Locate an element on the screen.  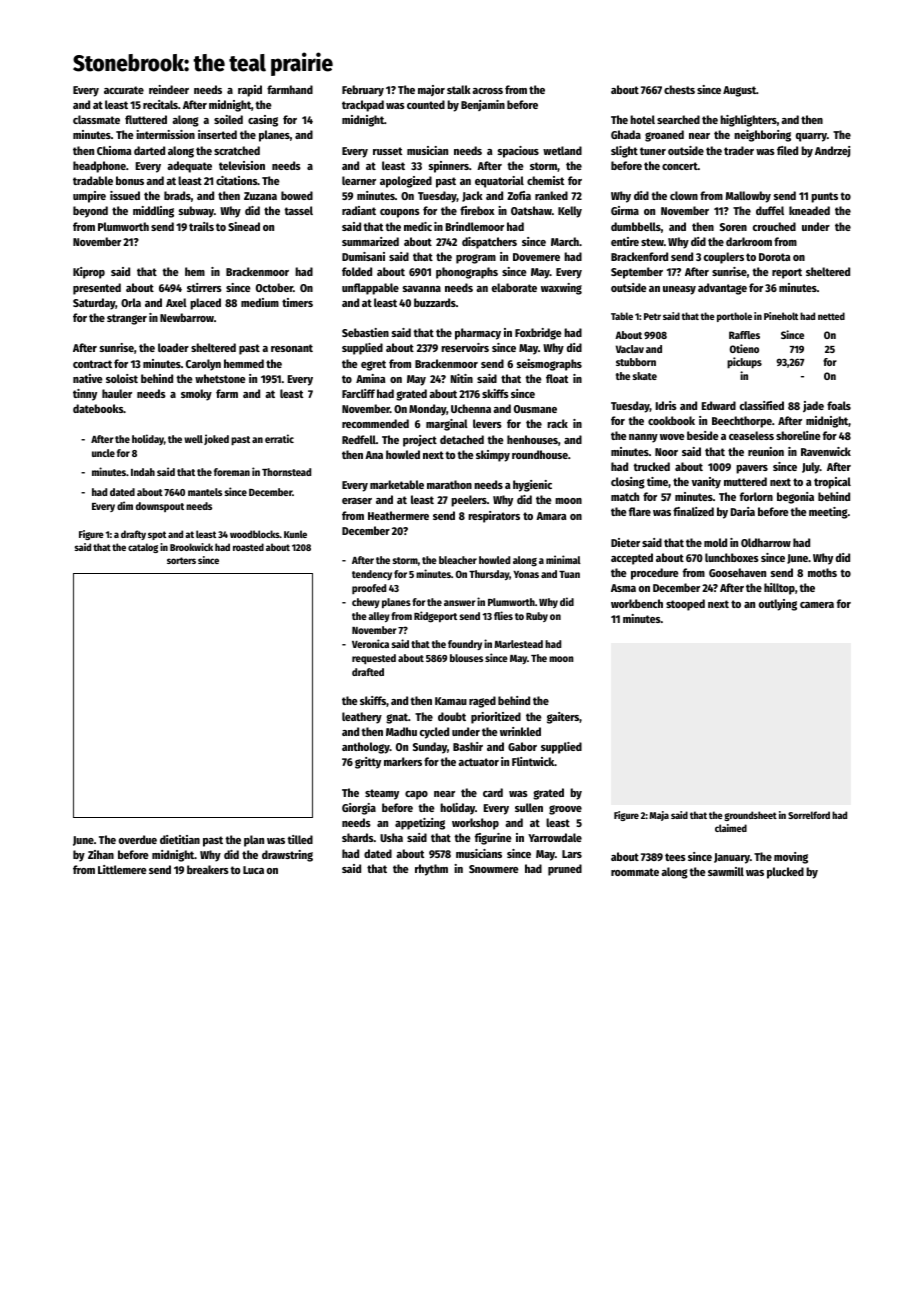
hemmed is located at coordinates (244, 363).
